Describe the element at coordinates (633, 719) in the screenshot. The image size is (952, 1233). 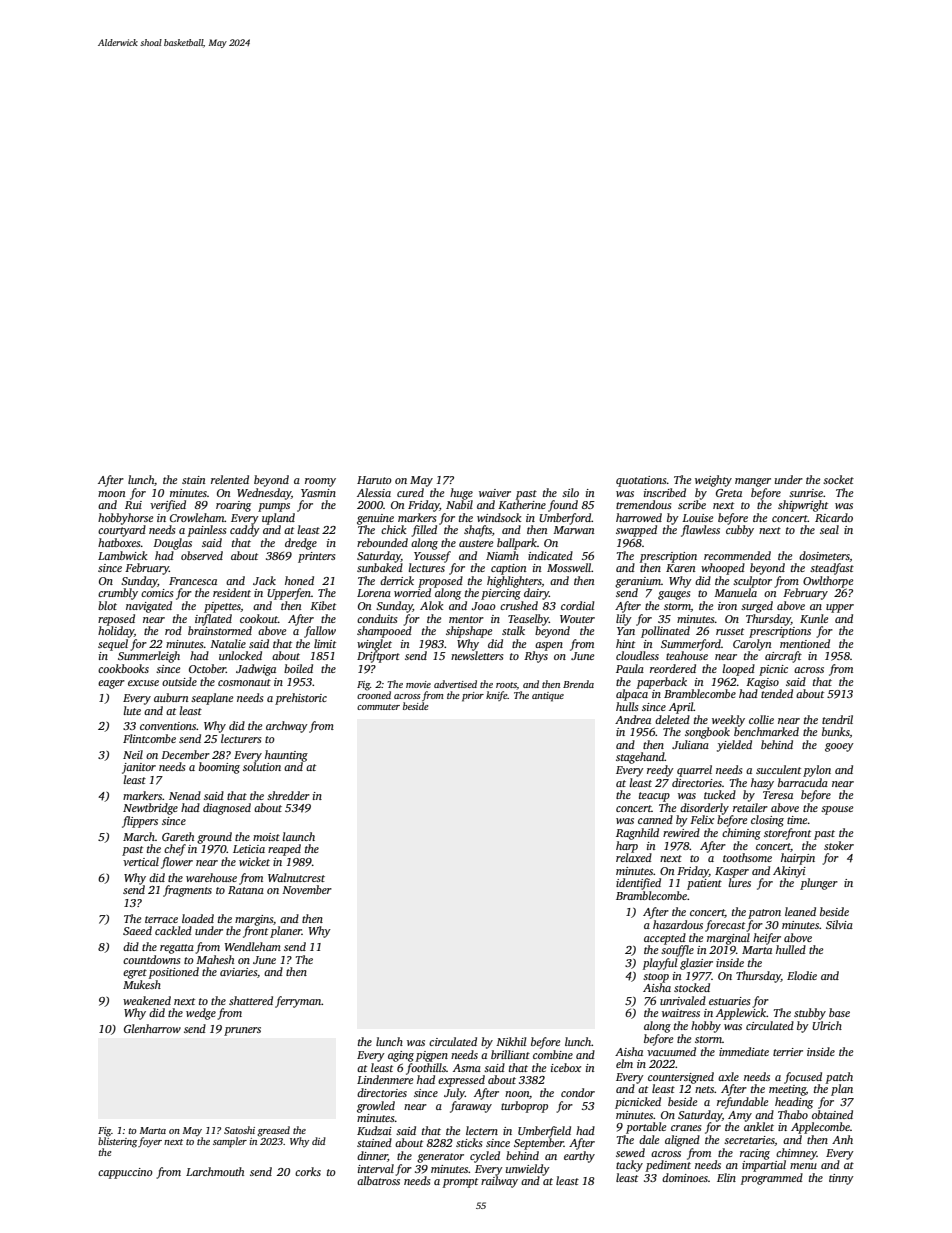
I see `Andrea` at that location.
